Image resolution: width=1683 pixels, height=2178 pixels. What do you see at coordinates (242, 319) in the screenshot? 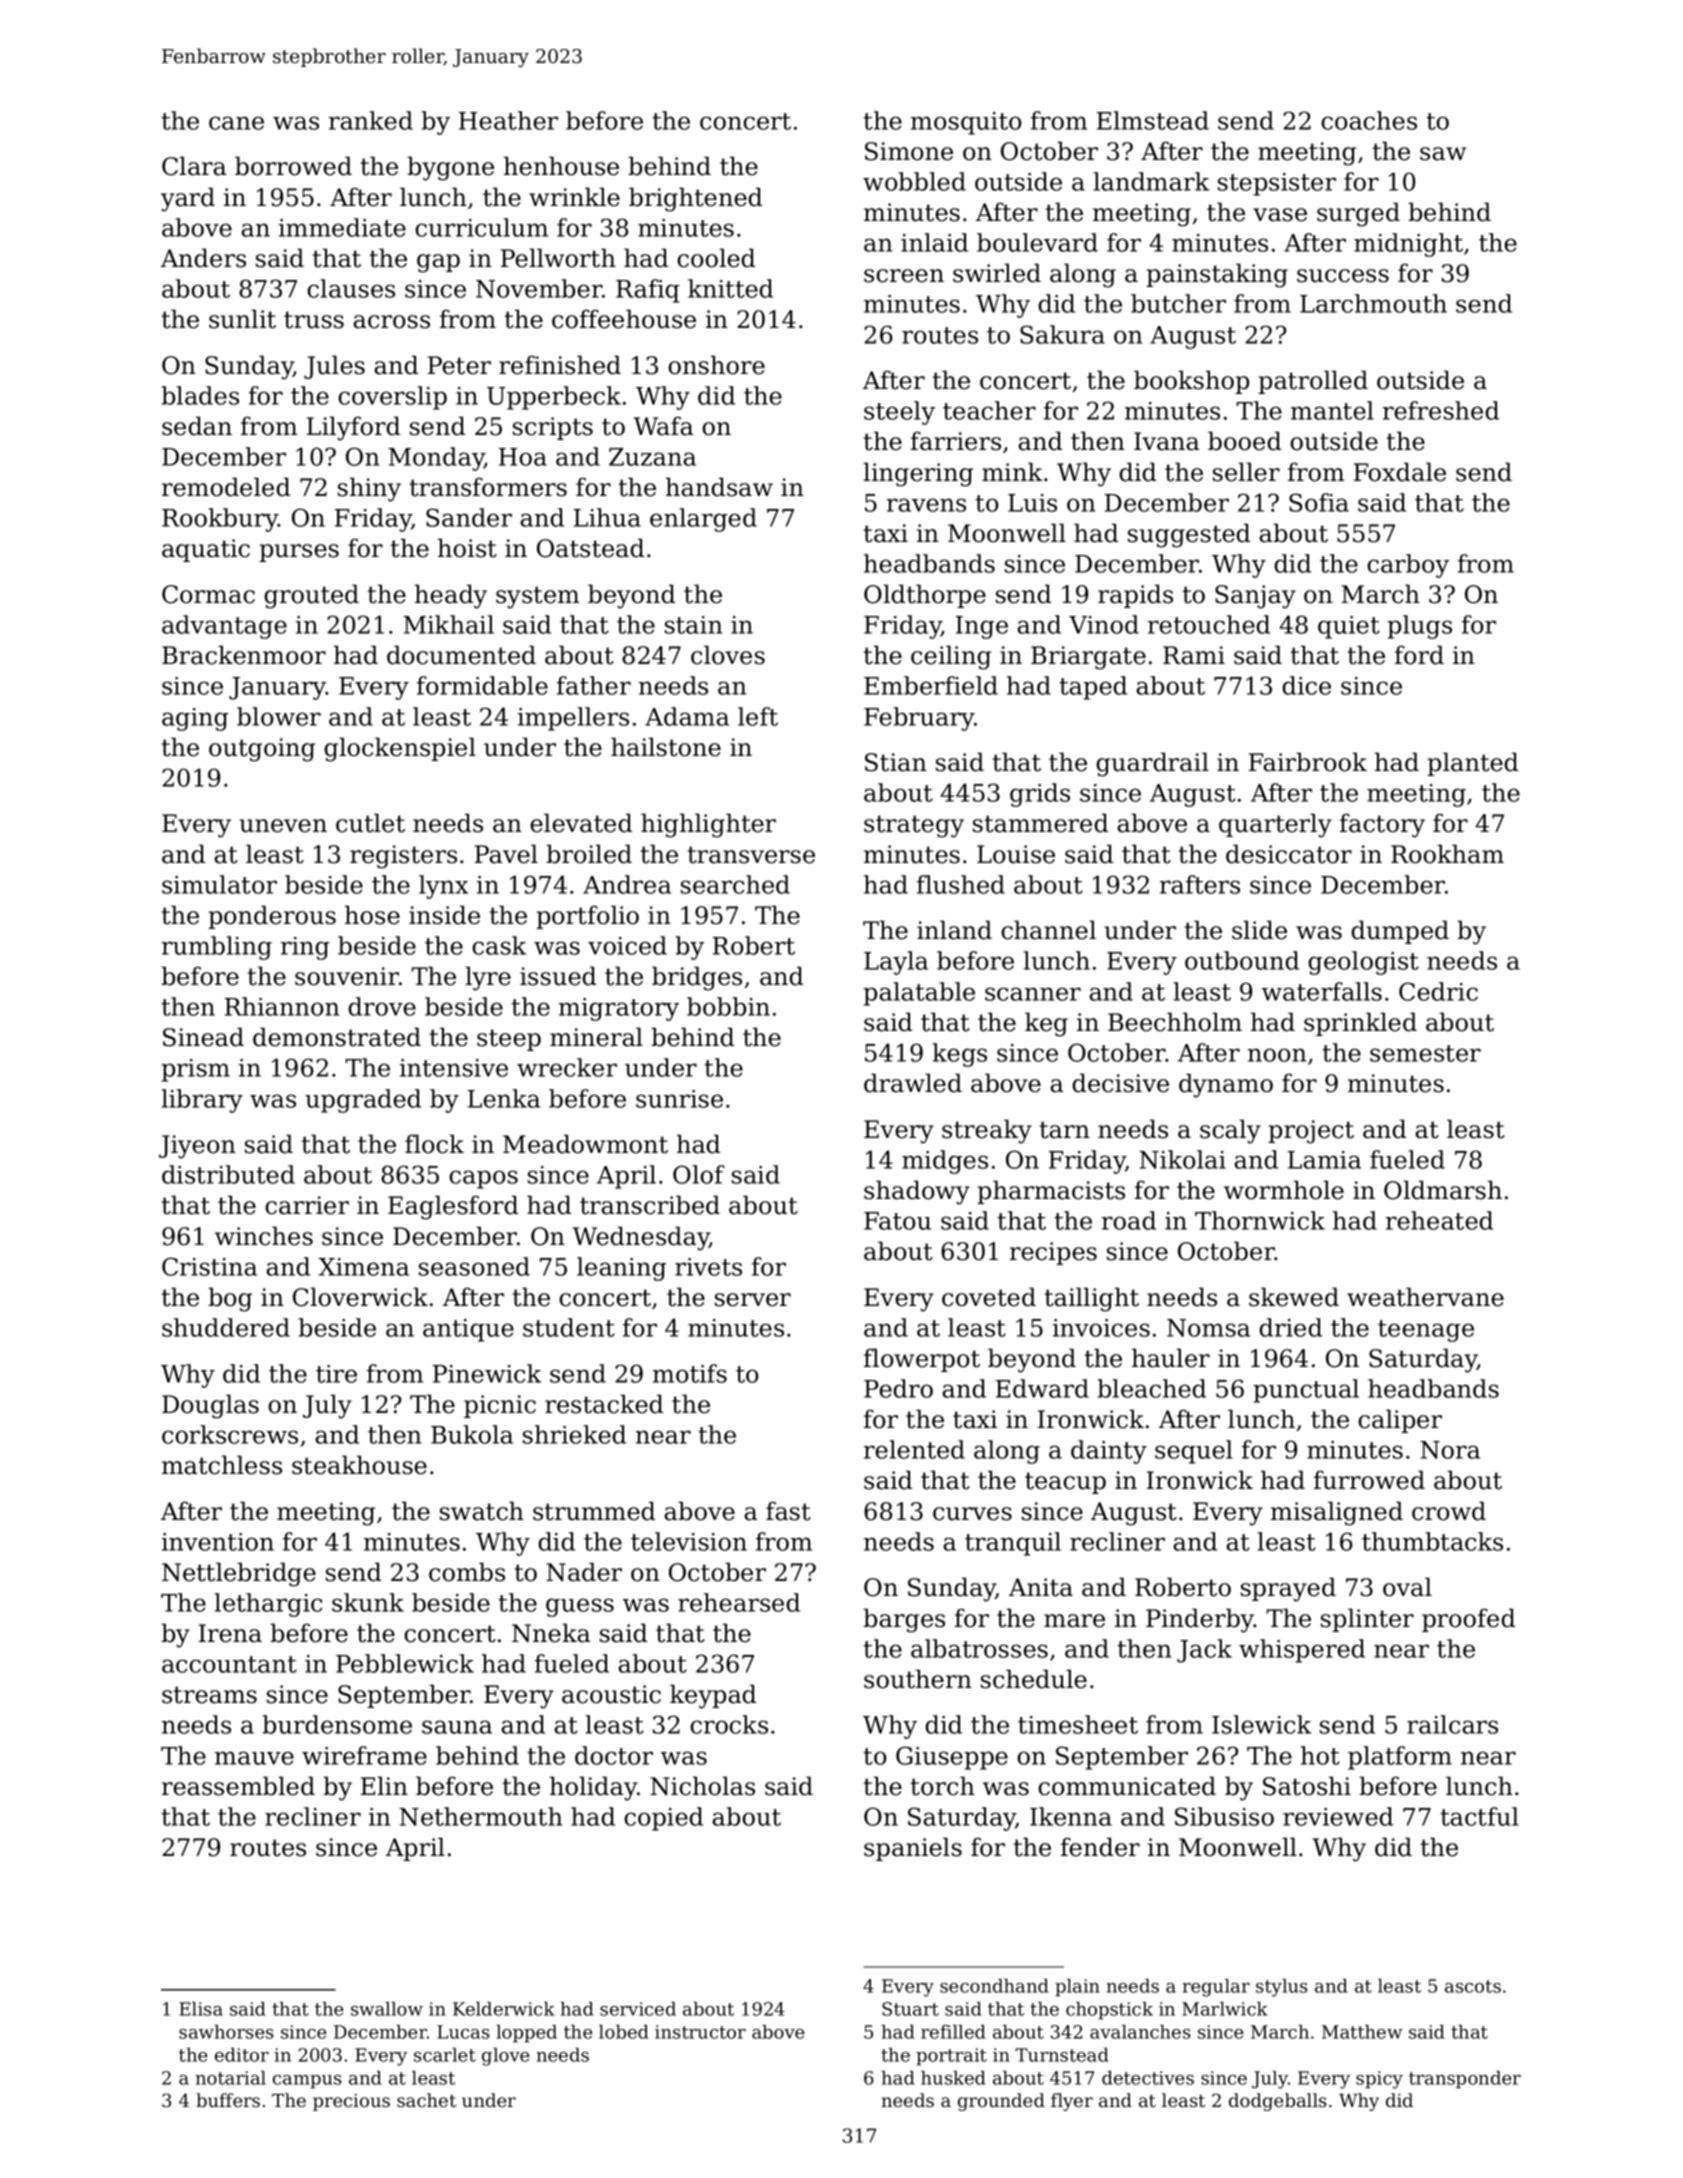
I see `sunlit` at bounding box center [242, 319].
